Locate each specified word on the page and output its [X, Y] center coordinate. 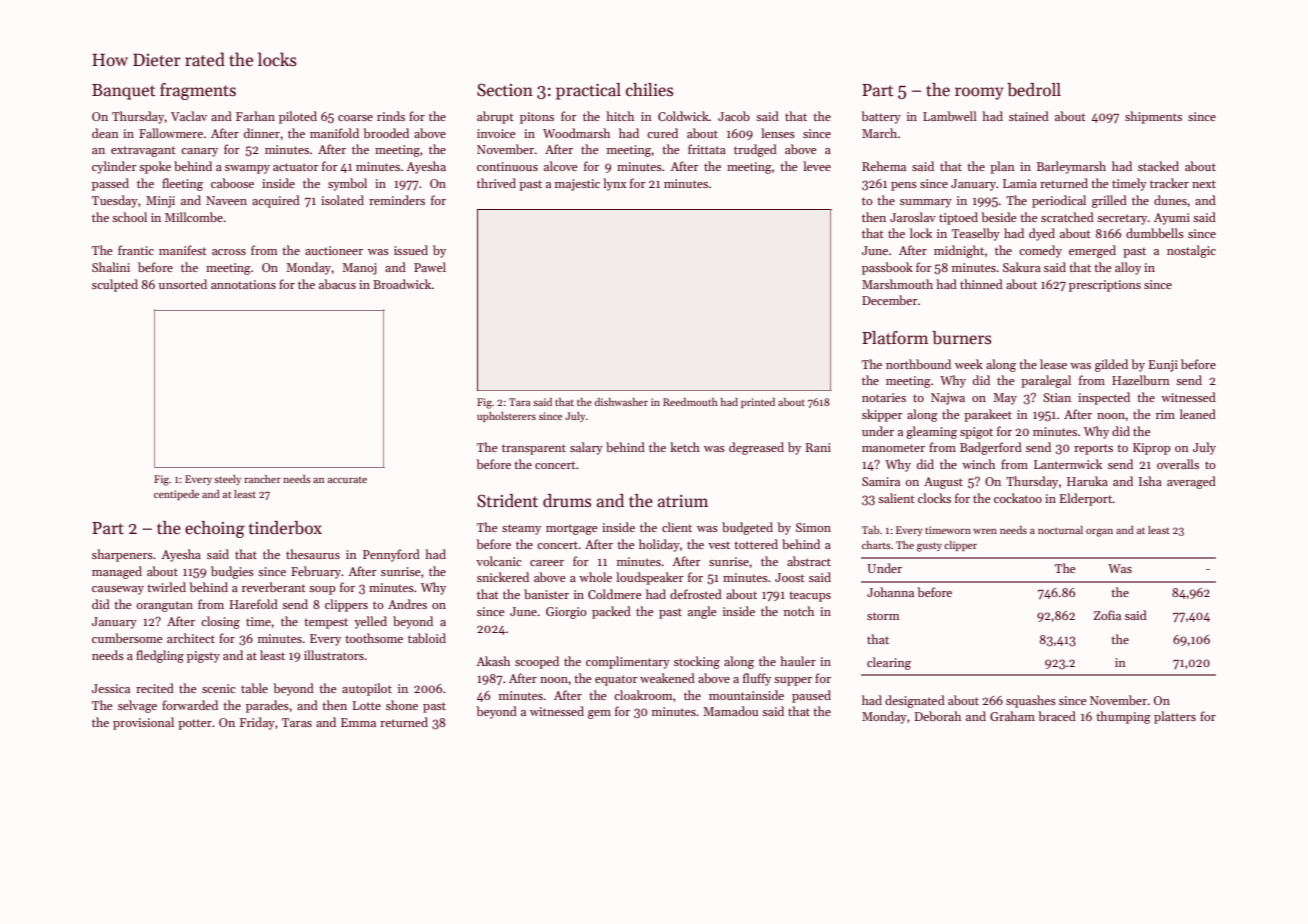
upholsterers [506, 417]
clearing [889, 663]
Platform [895, 338]
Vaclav [189, 116]
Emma [358, 722]
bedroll [1034, 90]
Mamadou [730, 711]
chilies [649, 90]
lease [1053, 364]
